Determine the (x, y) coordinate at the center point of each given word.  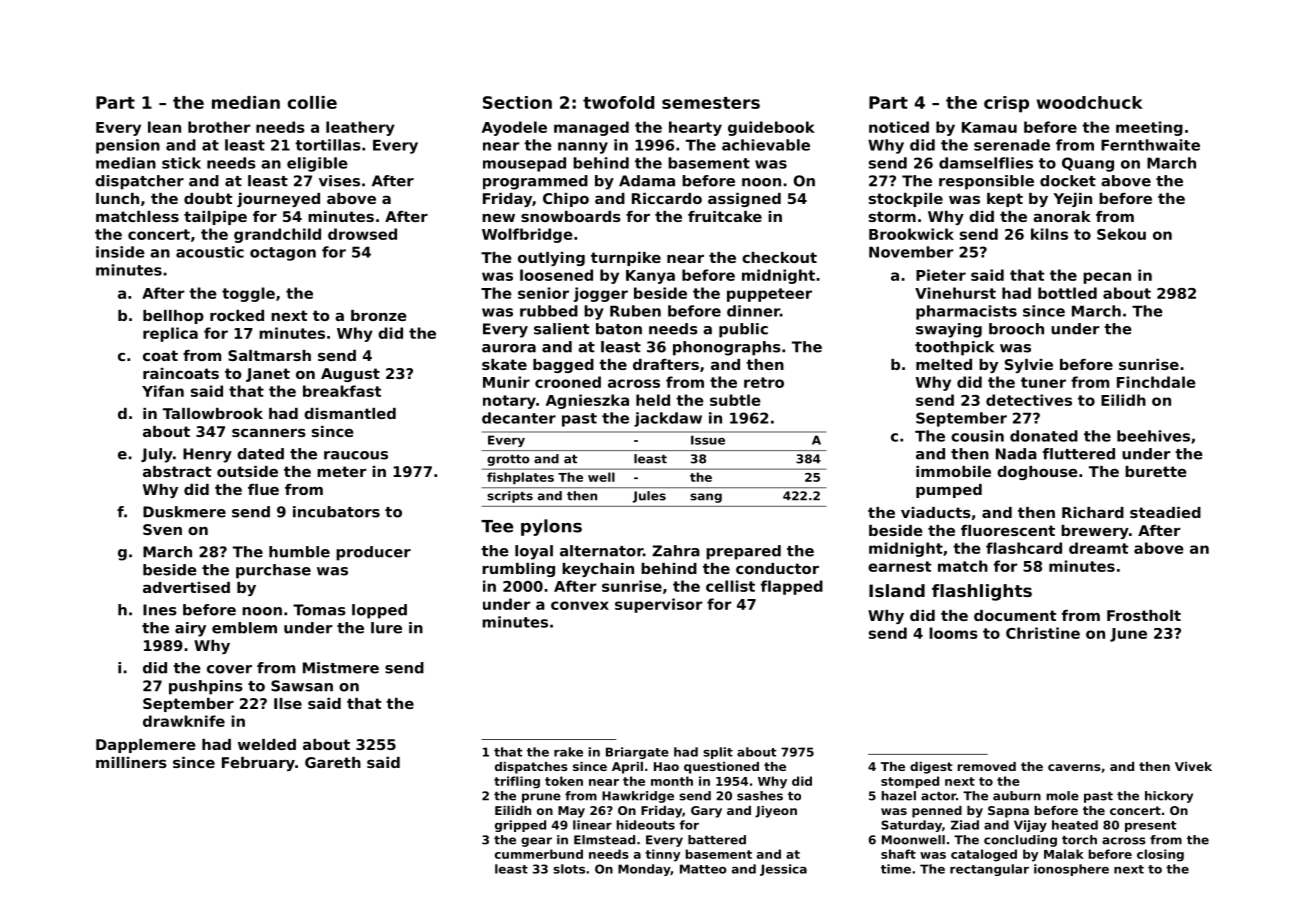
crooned (568, 382)
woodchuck (1090, 102)
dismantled (350, 413)
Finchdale (1156, 382)
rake (568, 752)
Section (517, 102)
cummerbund (539, 854)
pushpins (206, 687)
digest (931, 768)
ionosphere (1071, 870)
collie (312, 102)
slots (569, 869)
